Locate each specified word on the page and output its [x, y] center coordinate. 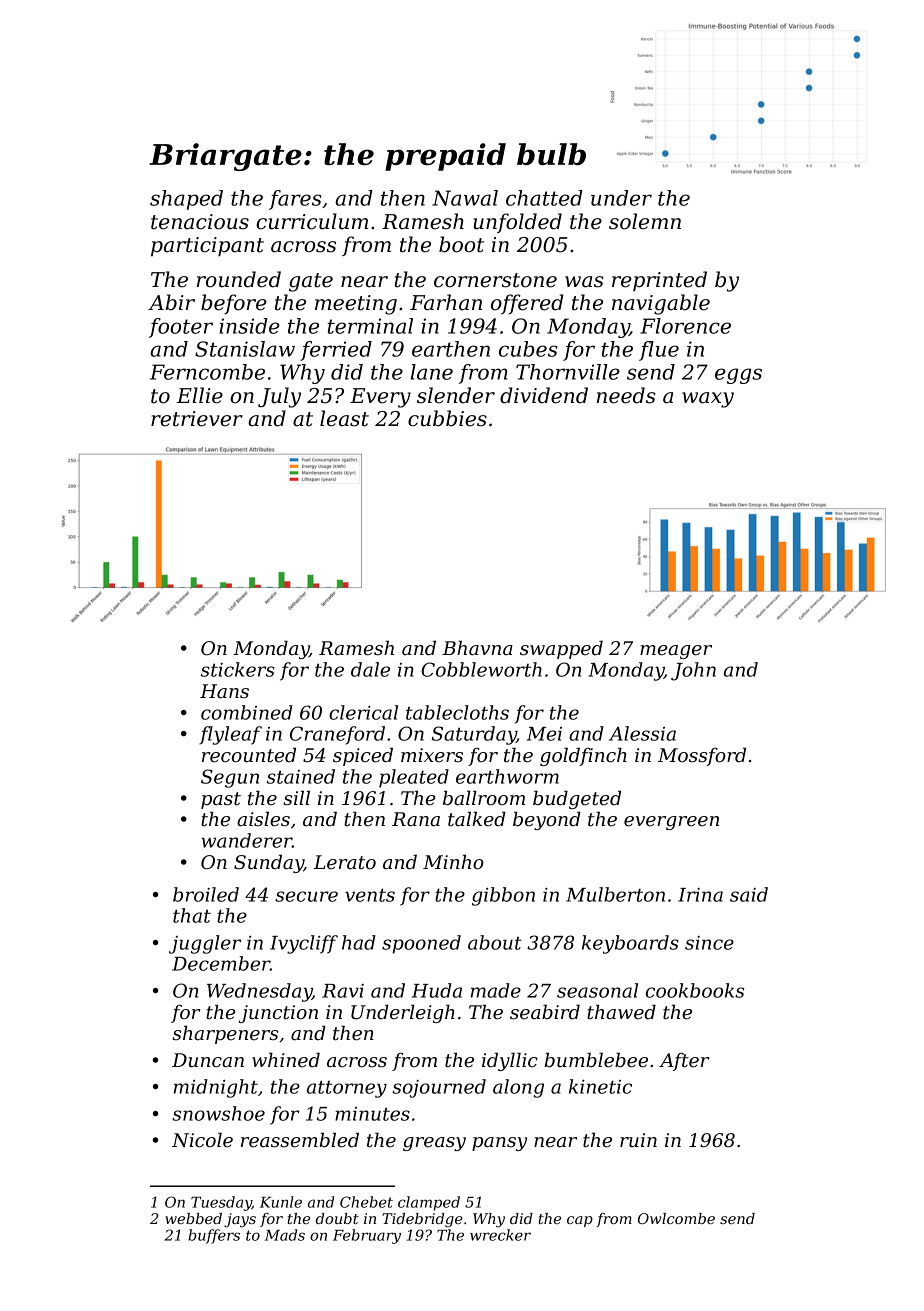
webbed [193, 1218]
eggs [738, 376]
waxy [708, 400]
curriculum [312, 221]
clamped [429, 1203]
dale [370, 669]
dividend [544, 395]
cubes [528, 349]
